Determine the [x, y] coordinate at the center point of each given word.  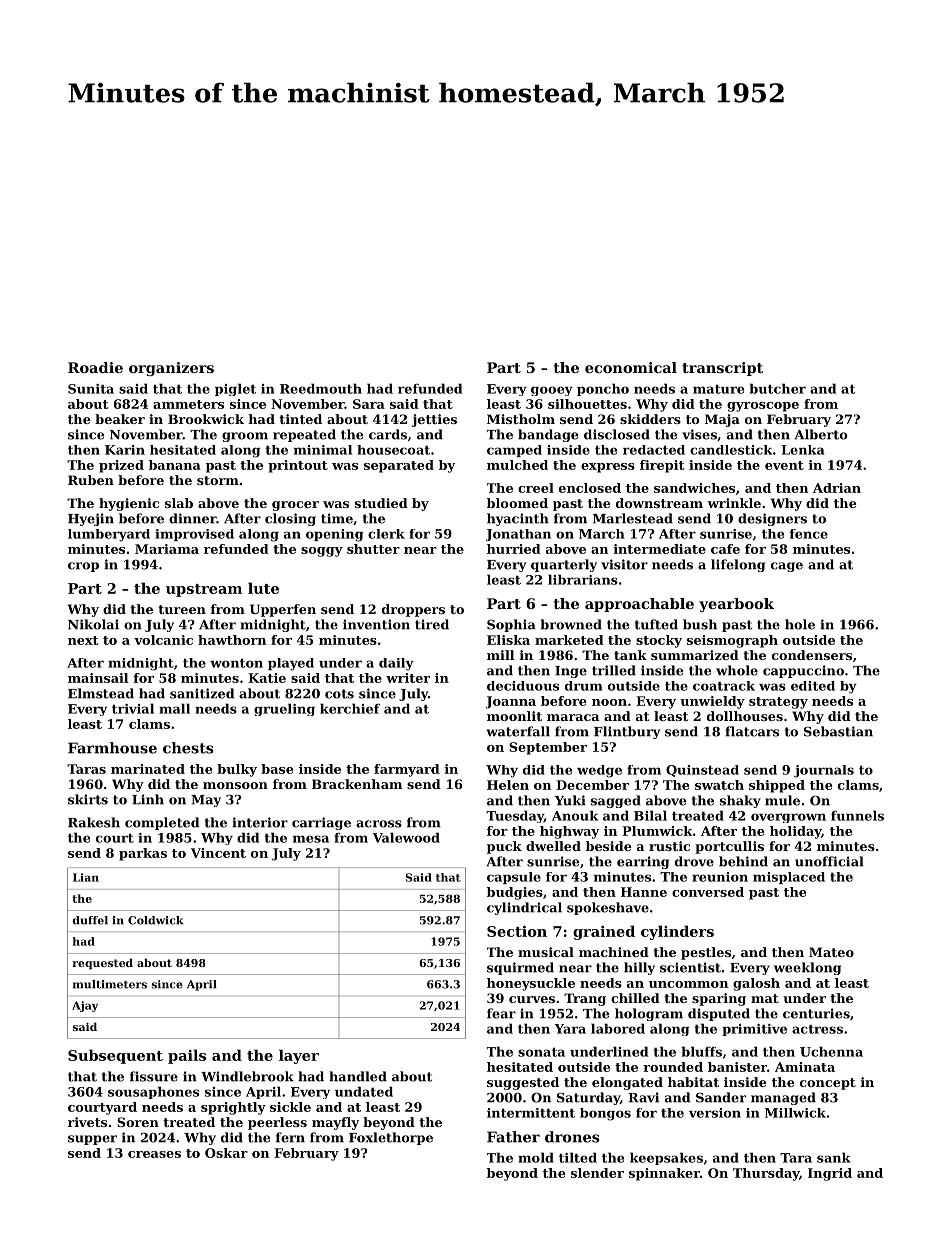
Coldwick [155, 920]
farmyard [407, 770]
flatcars [752, 731]
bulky [237, 770]
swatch [719, 785]
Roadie [95, 367]
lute [263, 588]
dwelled [553, 846]
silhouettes [587, 404]
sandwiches [694, 488]
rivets [87, 1122]
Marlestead [633, 518]
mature [718, 389]
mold [536, 1157]
